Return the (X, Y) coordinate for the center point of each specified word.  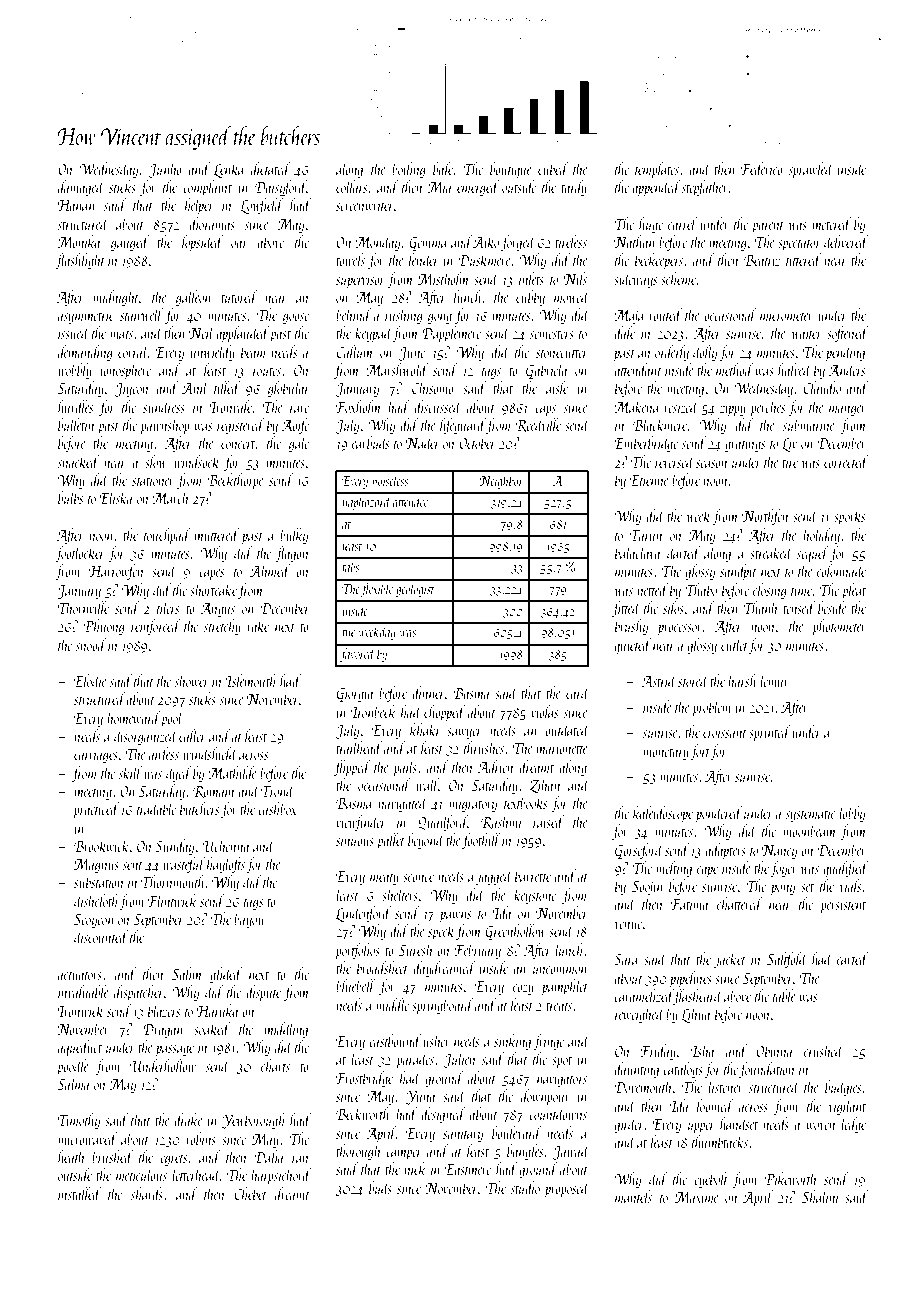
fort (700, 752)
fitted (626, 609)
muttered (217, 534)
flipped (352, 768)
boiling (409, 170)
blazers (164, 1010)
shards (146, 1193)
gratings (745, 445)
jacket (730, 960)
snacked (78, 461)
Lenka (229, 170)
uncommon (560, 970)
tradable (156, 808)
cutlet (734, 644)
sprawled (811, 170)
